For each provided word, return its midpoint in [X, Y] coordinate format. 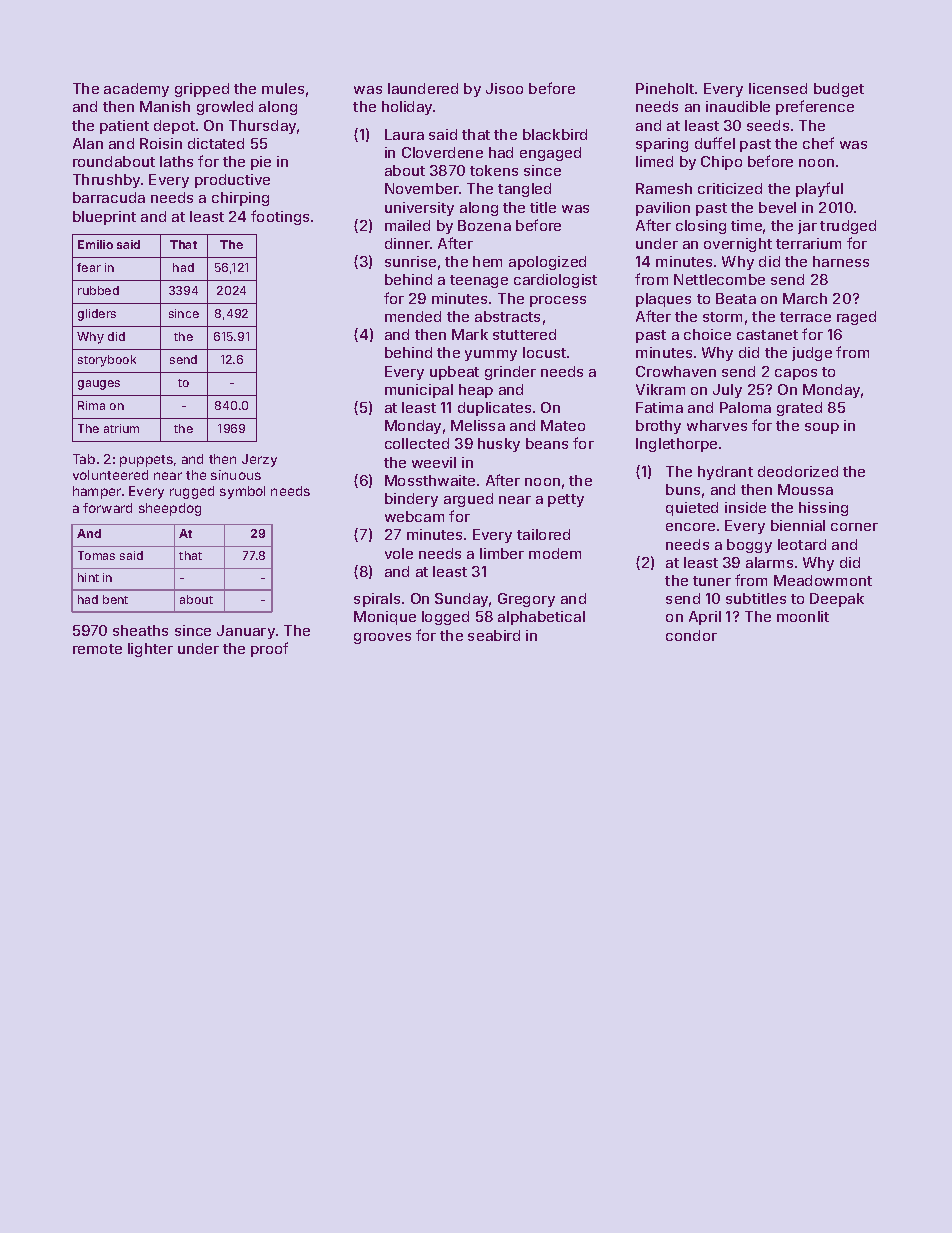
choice [707, 334]
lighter [150, 650]
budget [839, 90]
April [705, 618]
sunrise [410, 261]
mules [283, 88]
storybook [107, 361]
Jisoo [504, 88]
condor [691, 635]
